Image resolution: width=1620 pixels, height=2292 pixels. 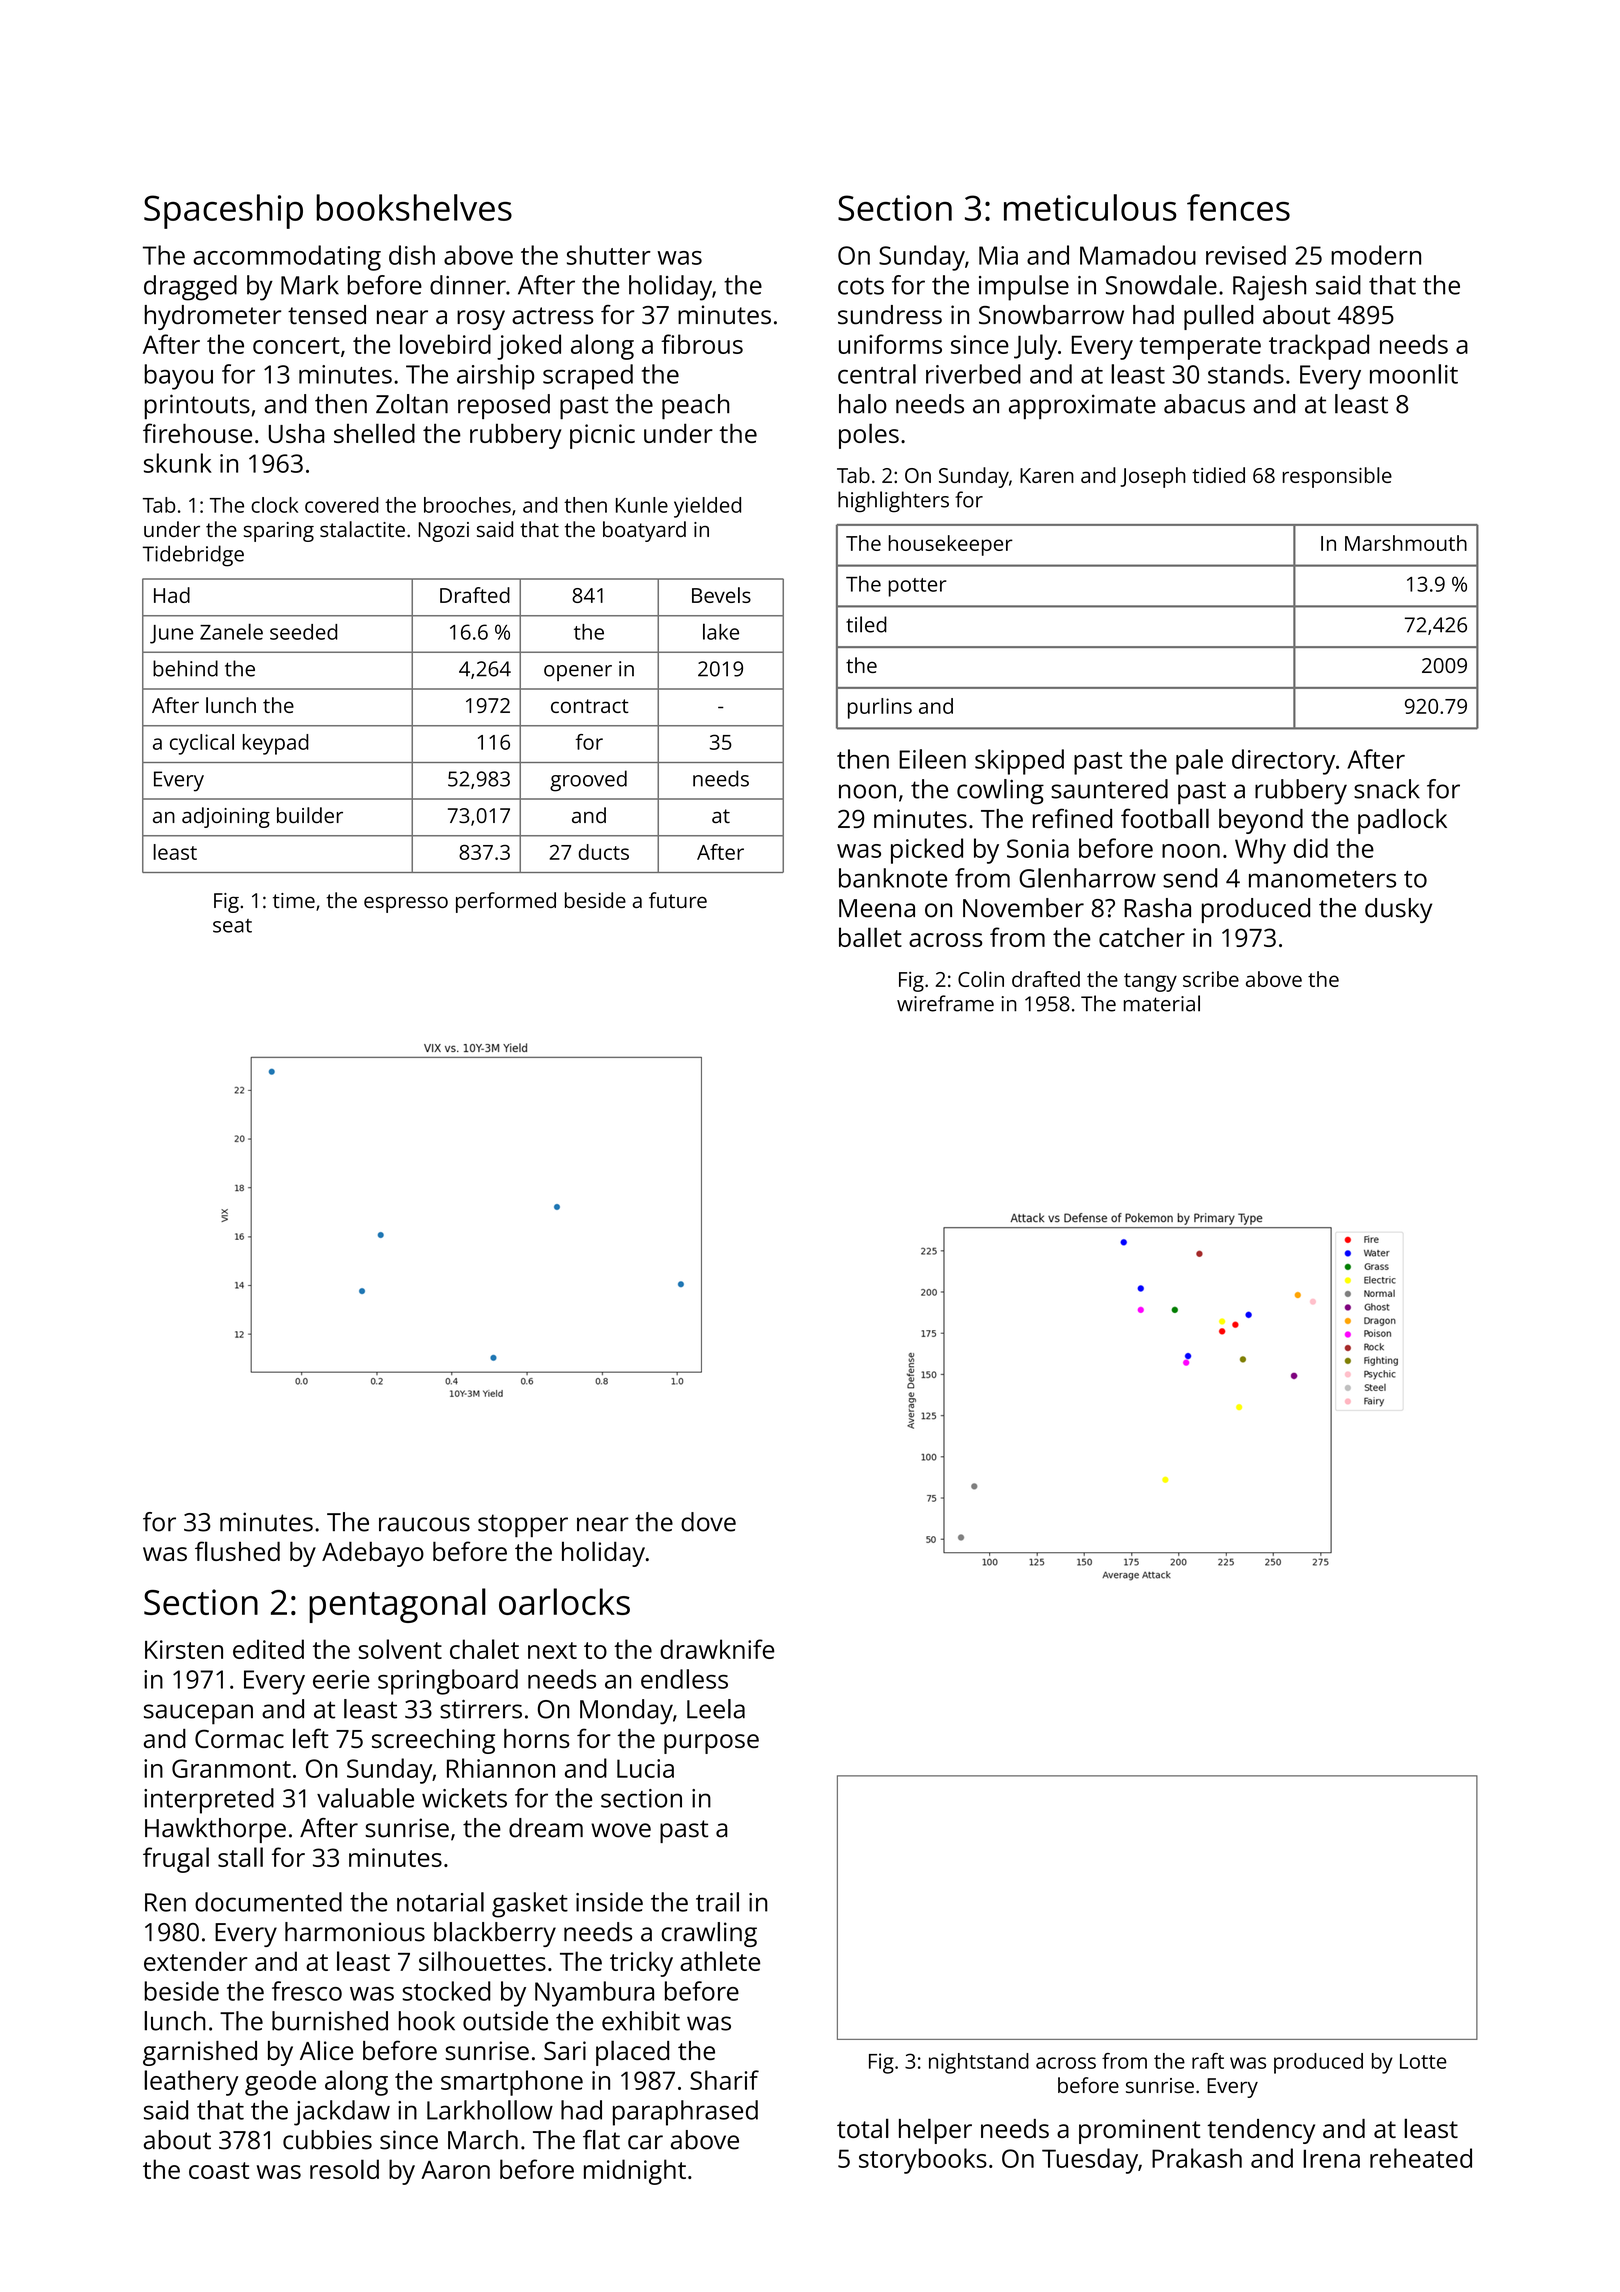 I want to click on Lotte, so click(x=1423, y=2061).
